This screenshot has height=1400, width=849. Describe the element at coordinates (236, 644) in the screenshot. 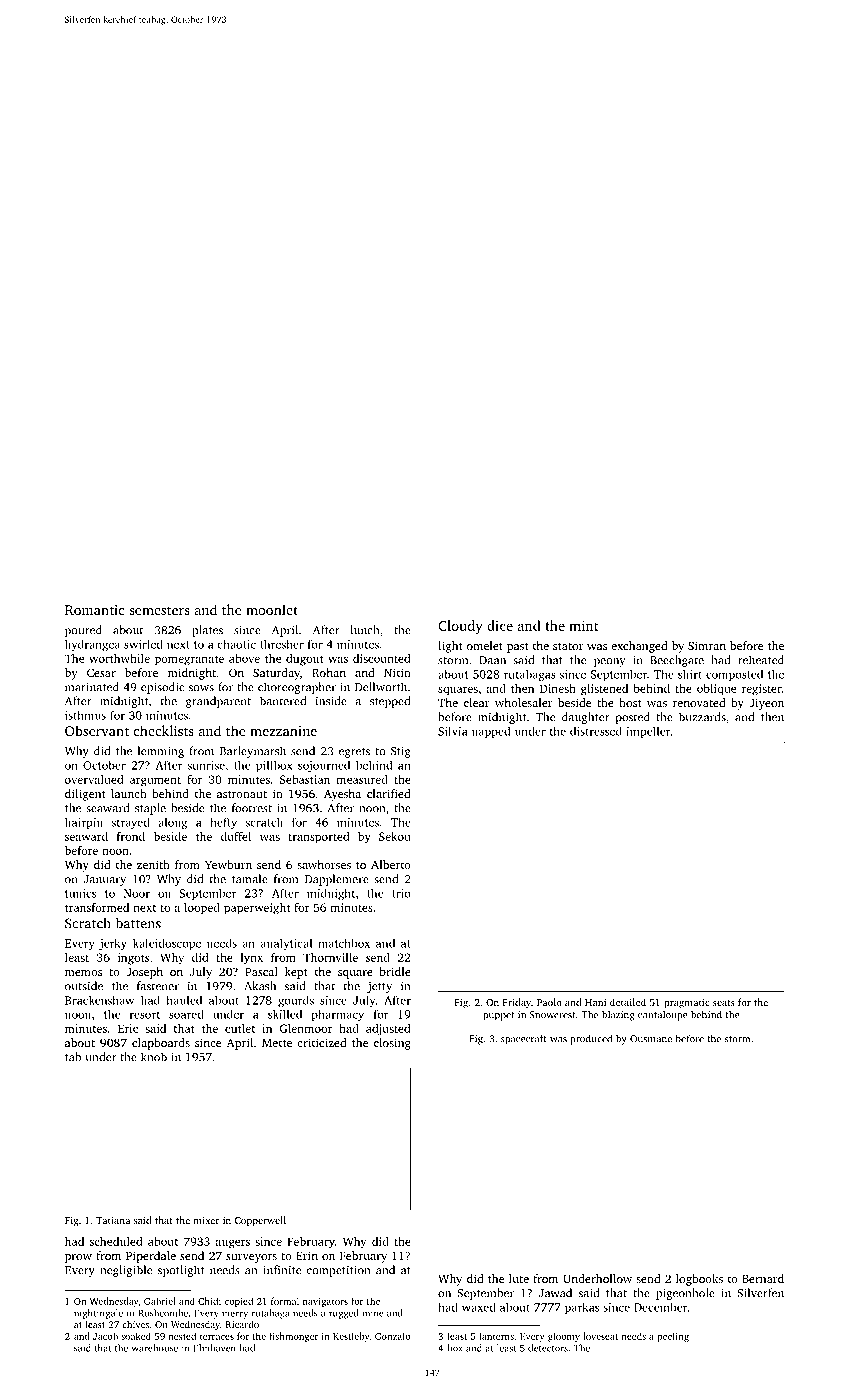

I see `chaotic` at that location.
